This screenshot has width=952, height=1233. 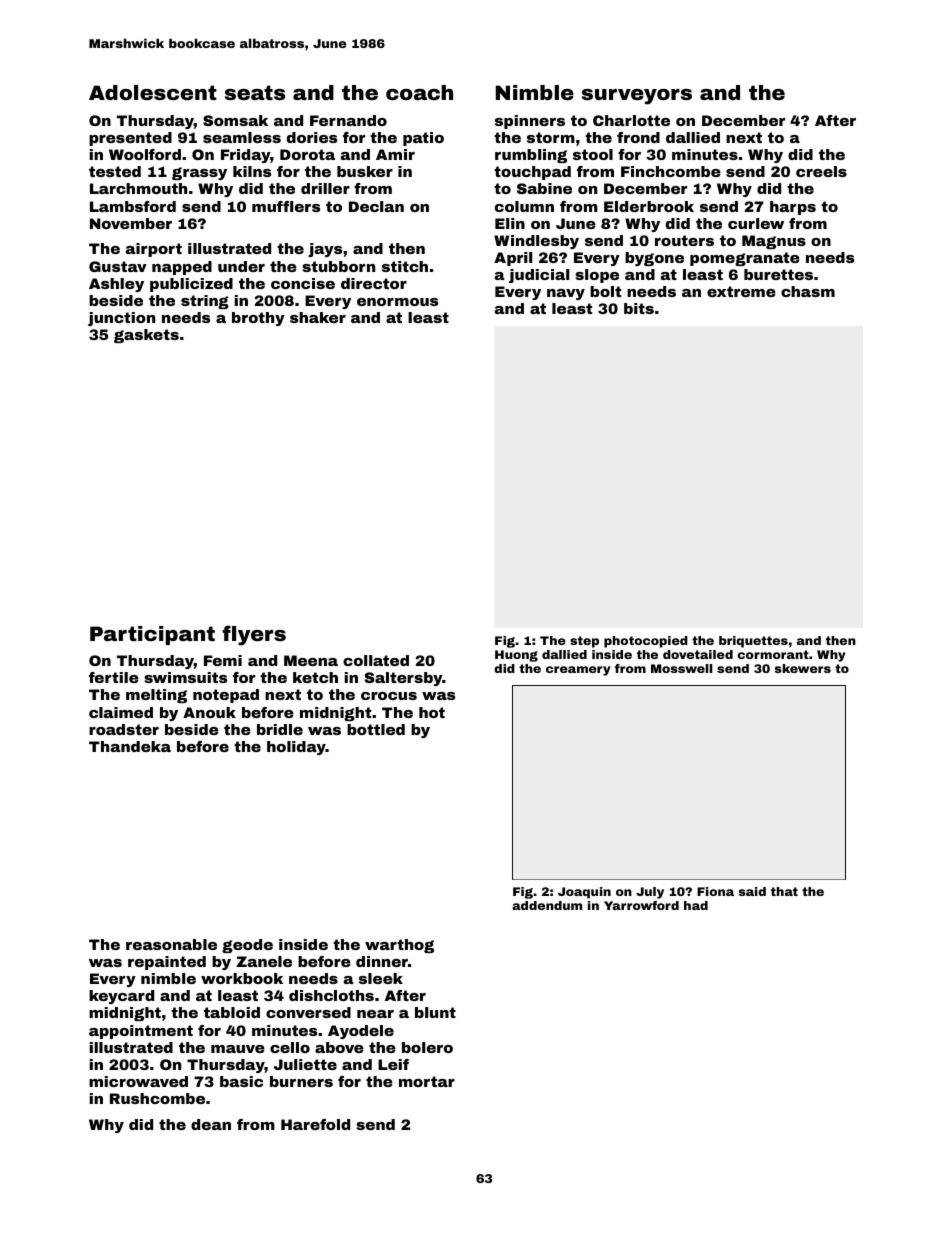 What do you see at coordinates (376, 660) in the screenshot?
I see `collated` at bounding box center [376, 660].
